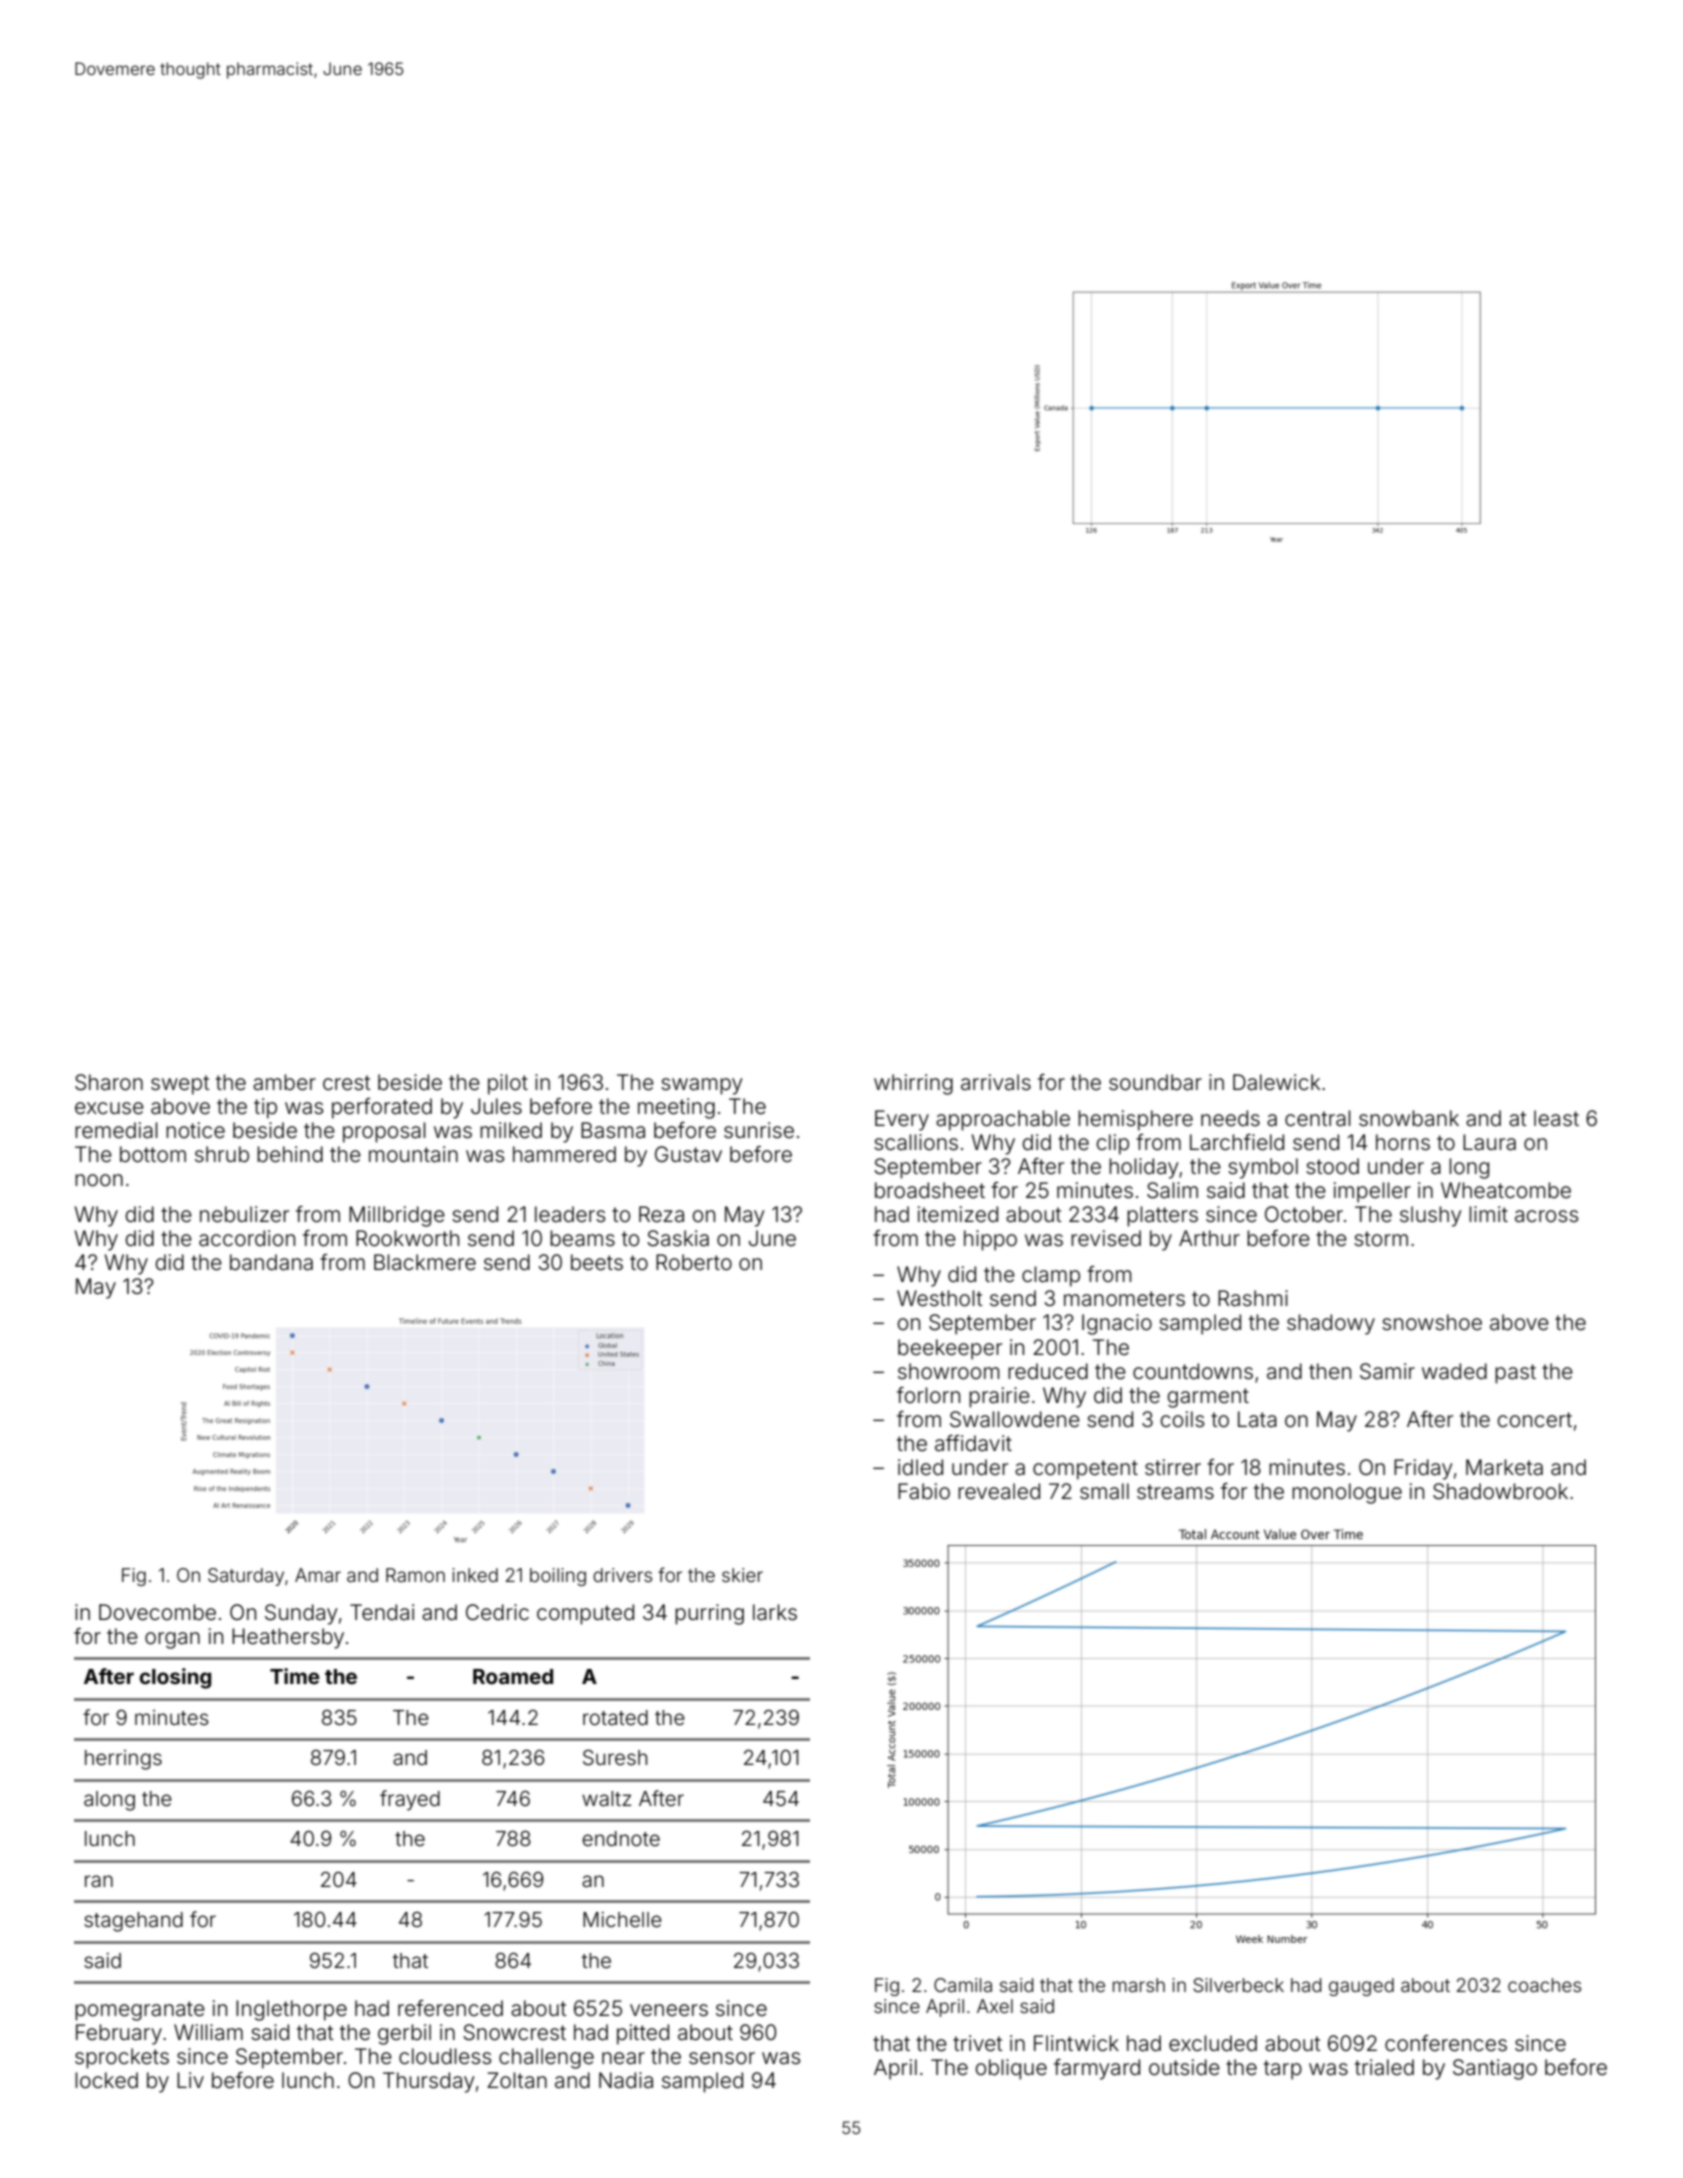  Describe the element at coordinates (123, 1760) in the page. I see `herrings` at that location.
